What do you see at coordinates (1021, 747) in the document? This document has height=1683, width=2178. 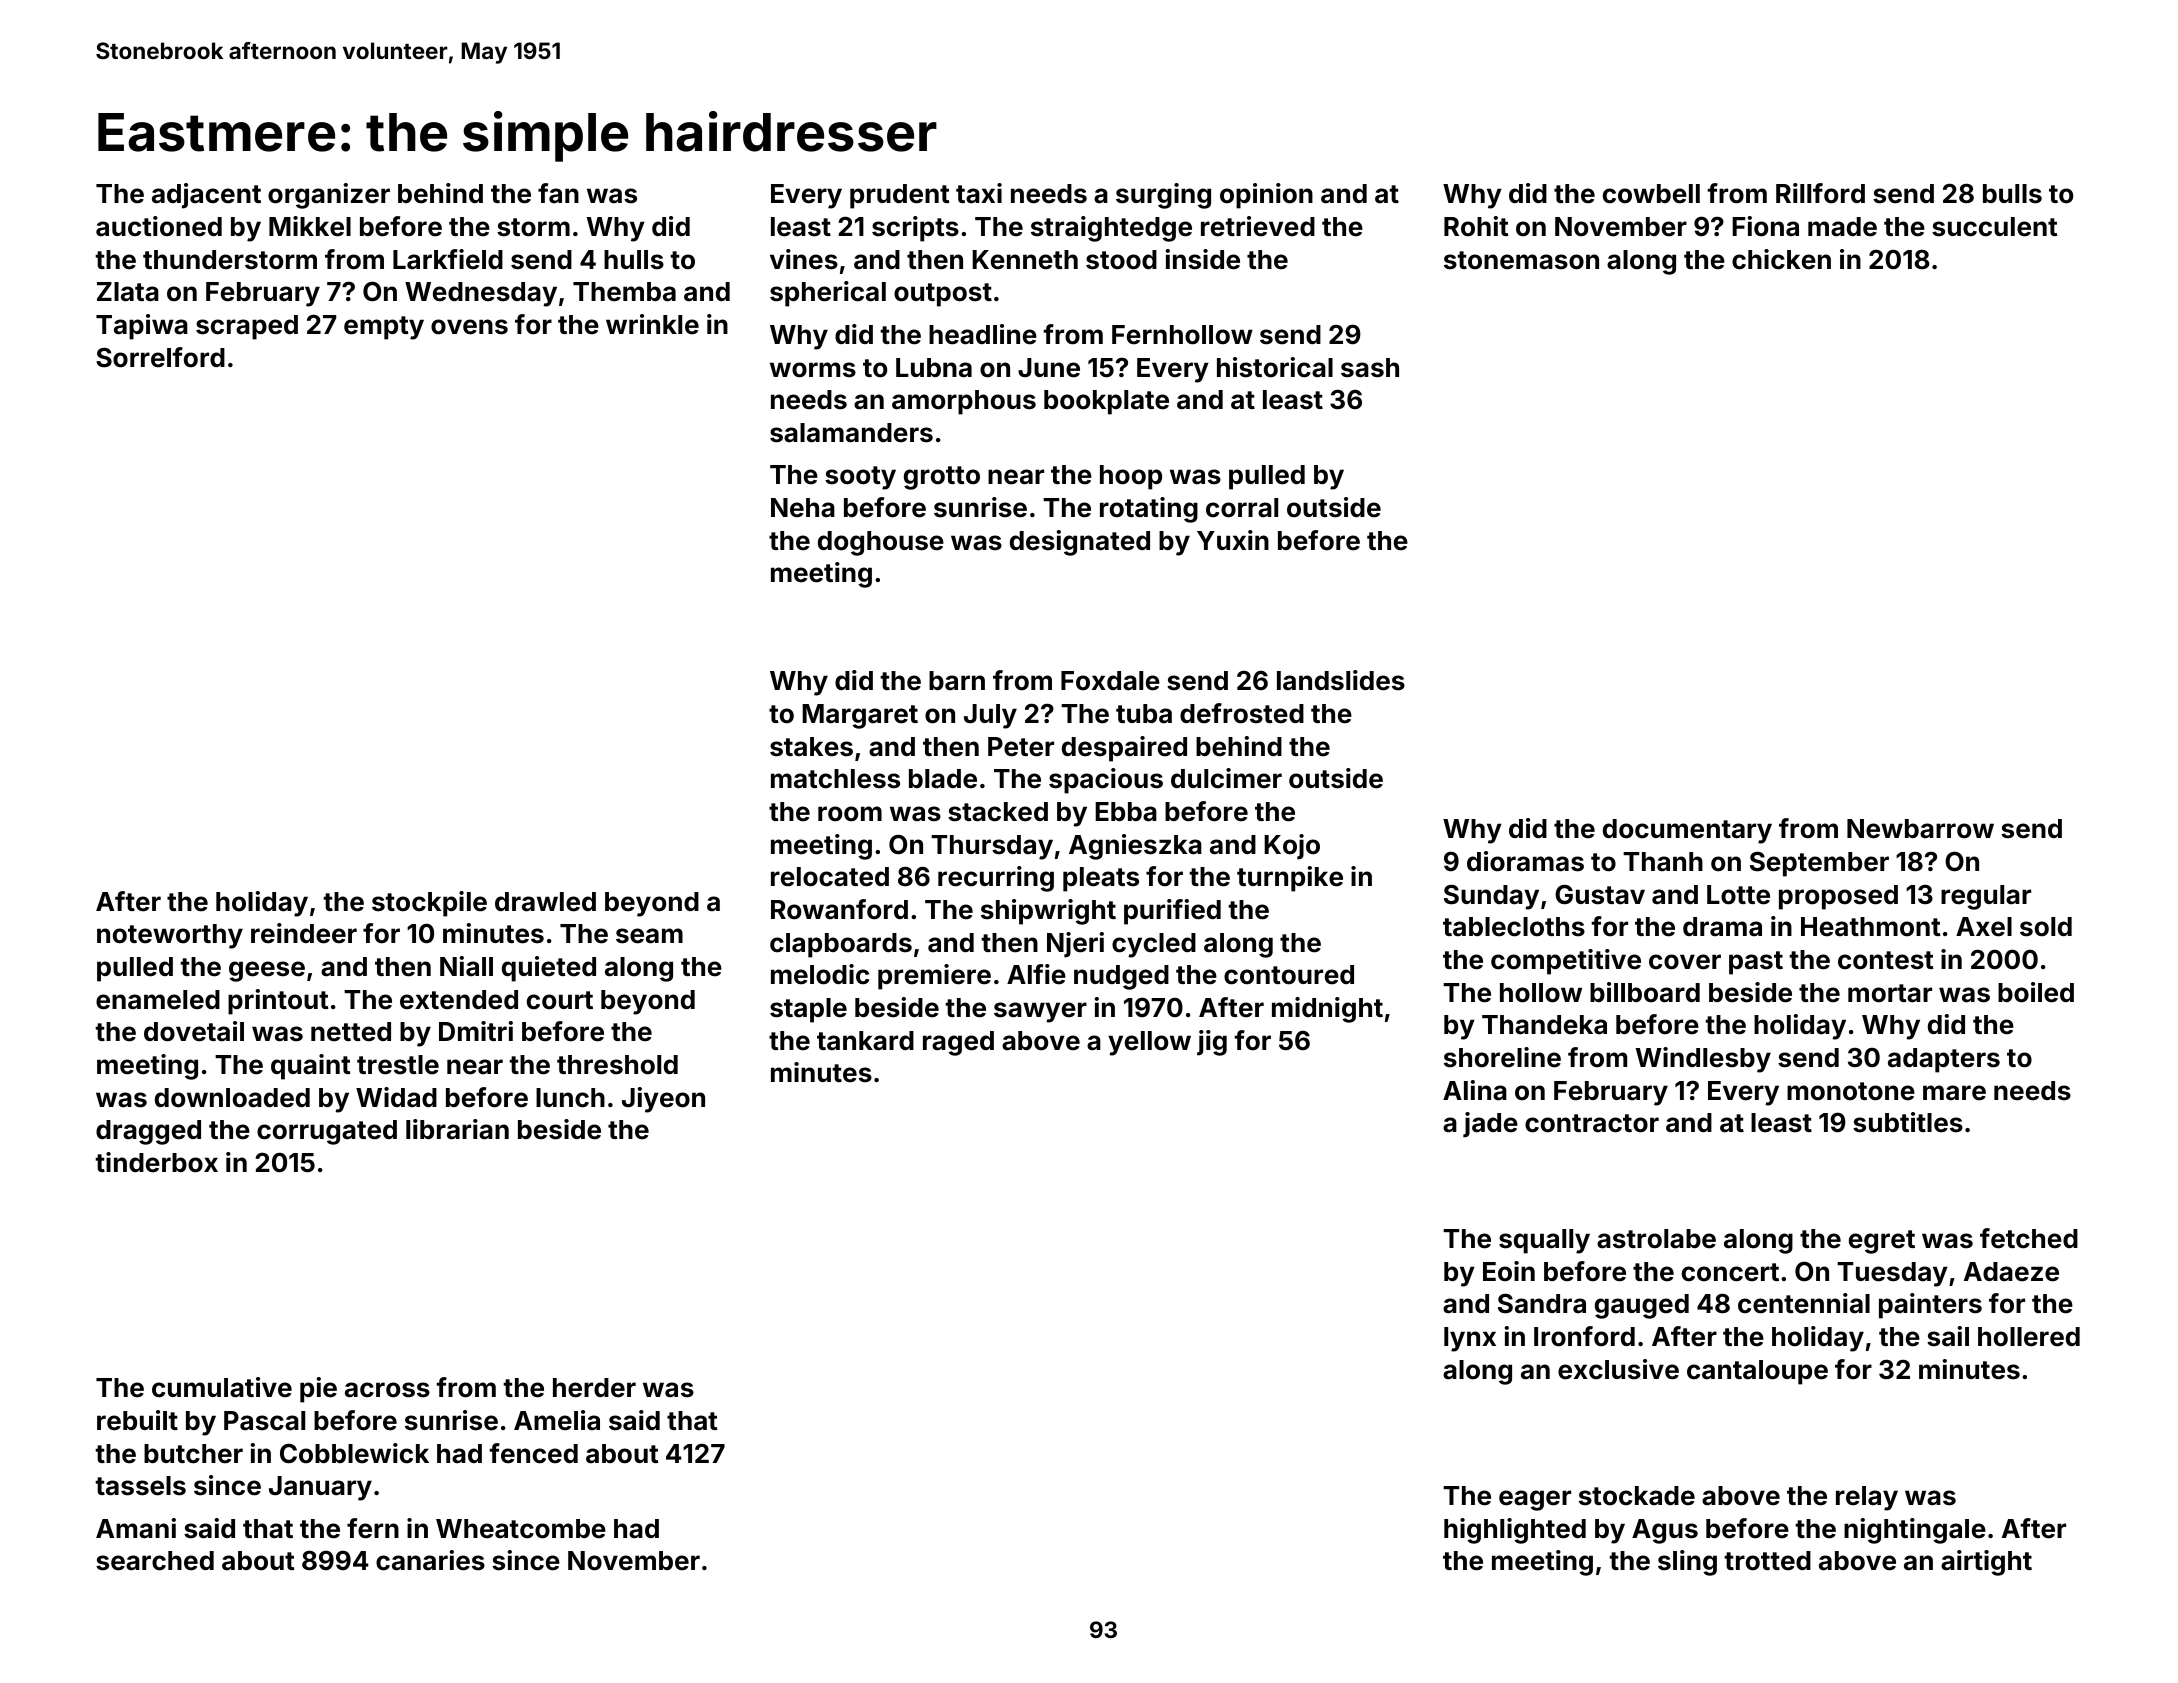 I see `Peter` at bounding box center [1021, 747].
